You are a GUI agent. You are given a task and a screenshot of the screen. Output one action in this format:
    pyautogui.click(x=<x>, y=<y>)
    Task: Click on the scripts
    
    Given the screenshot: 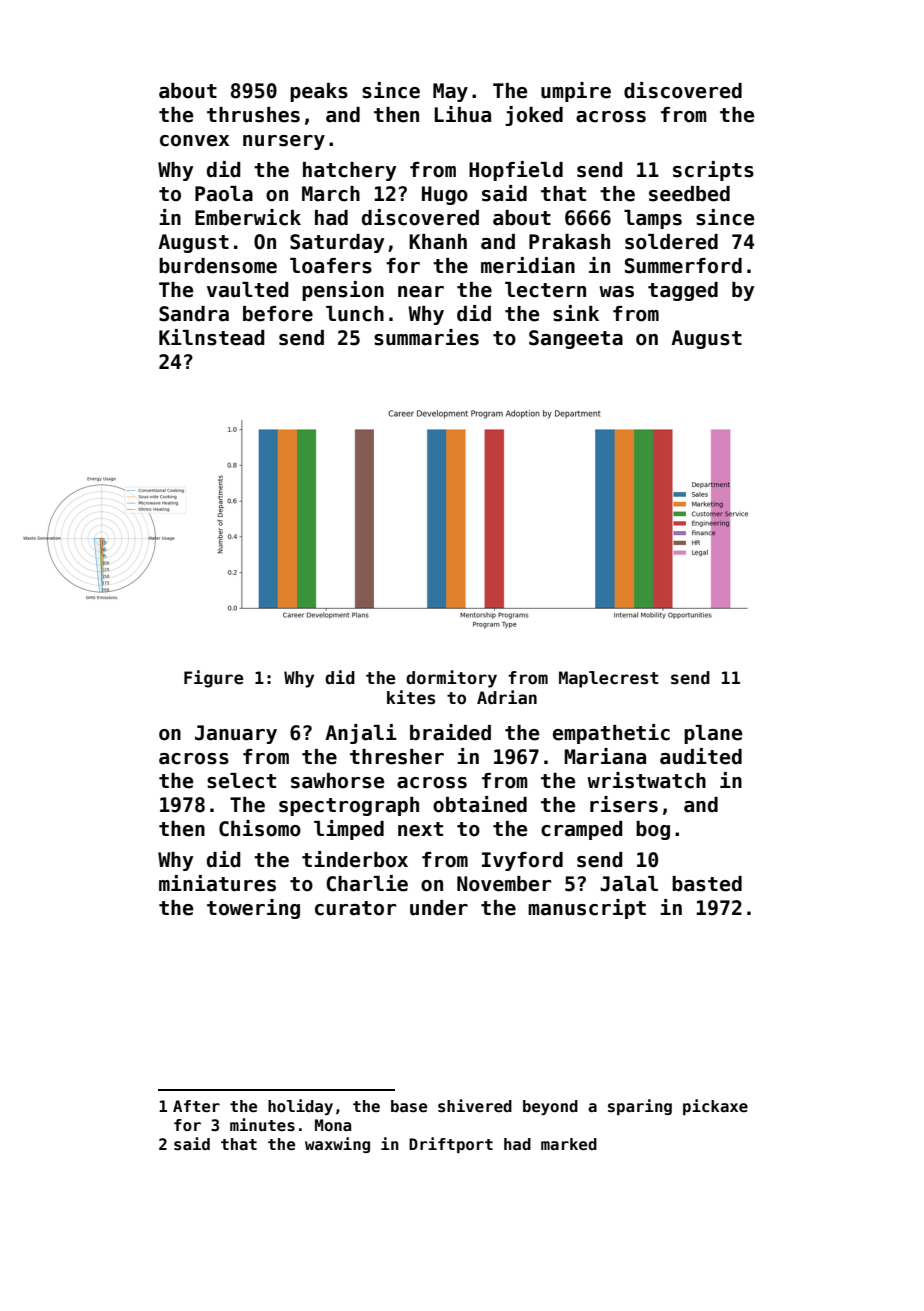 What is the action you would take?
    pyautogui.click(x=713, y=171)
